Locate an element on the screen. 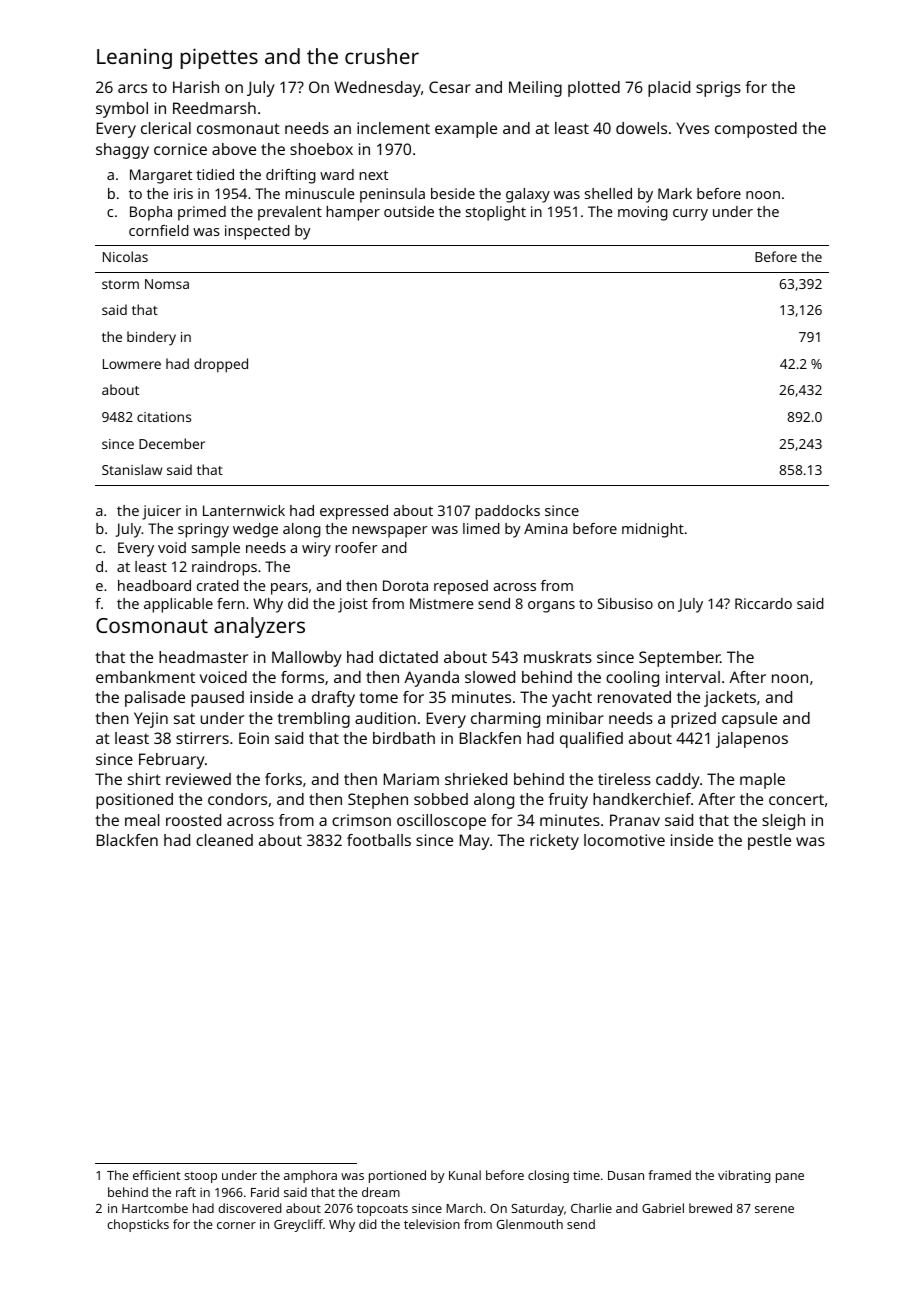 Image resolution: width=924 pixels, height=1308 pixels. sprigs is located at coordinates (718, 89).
